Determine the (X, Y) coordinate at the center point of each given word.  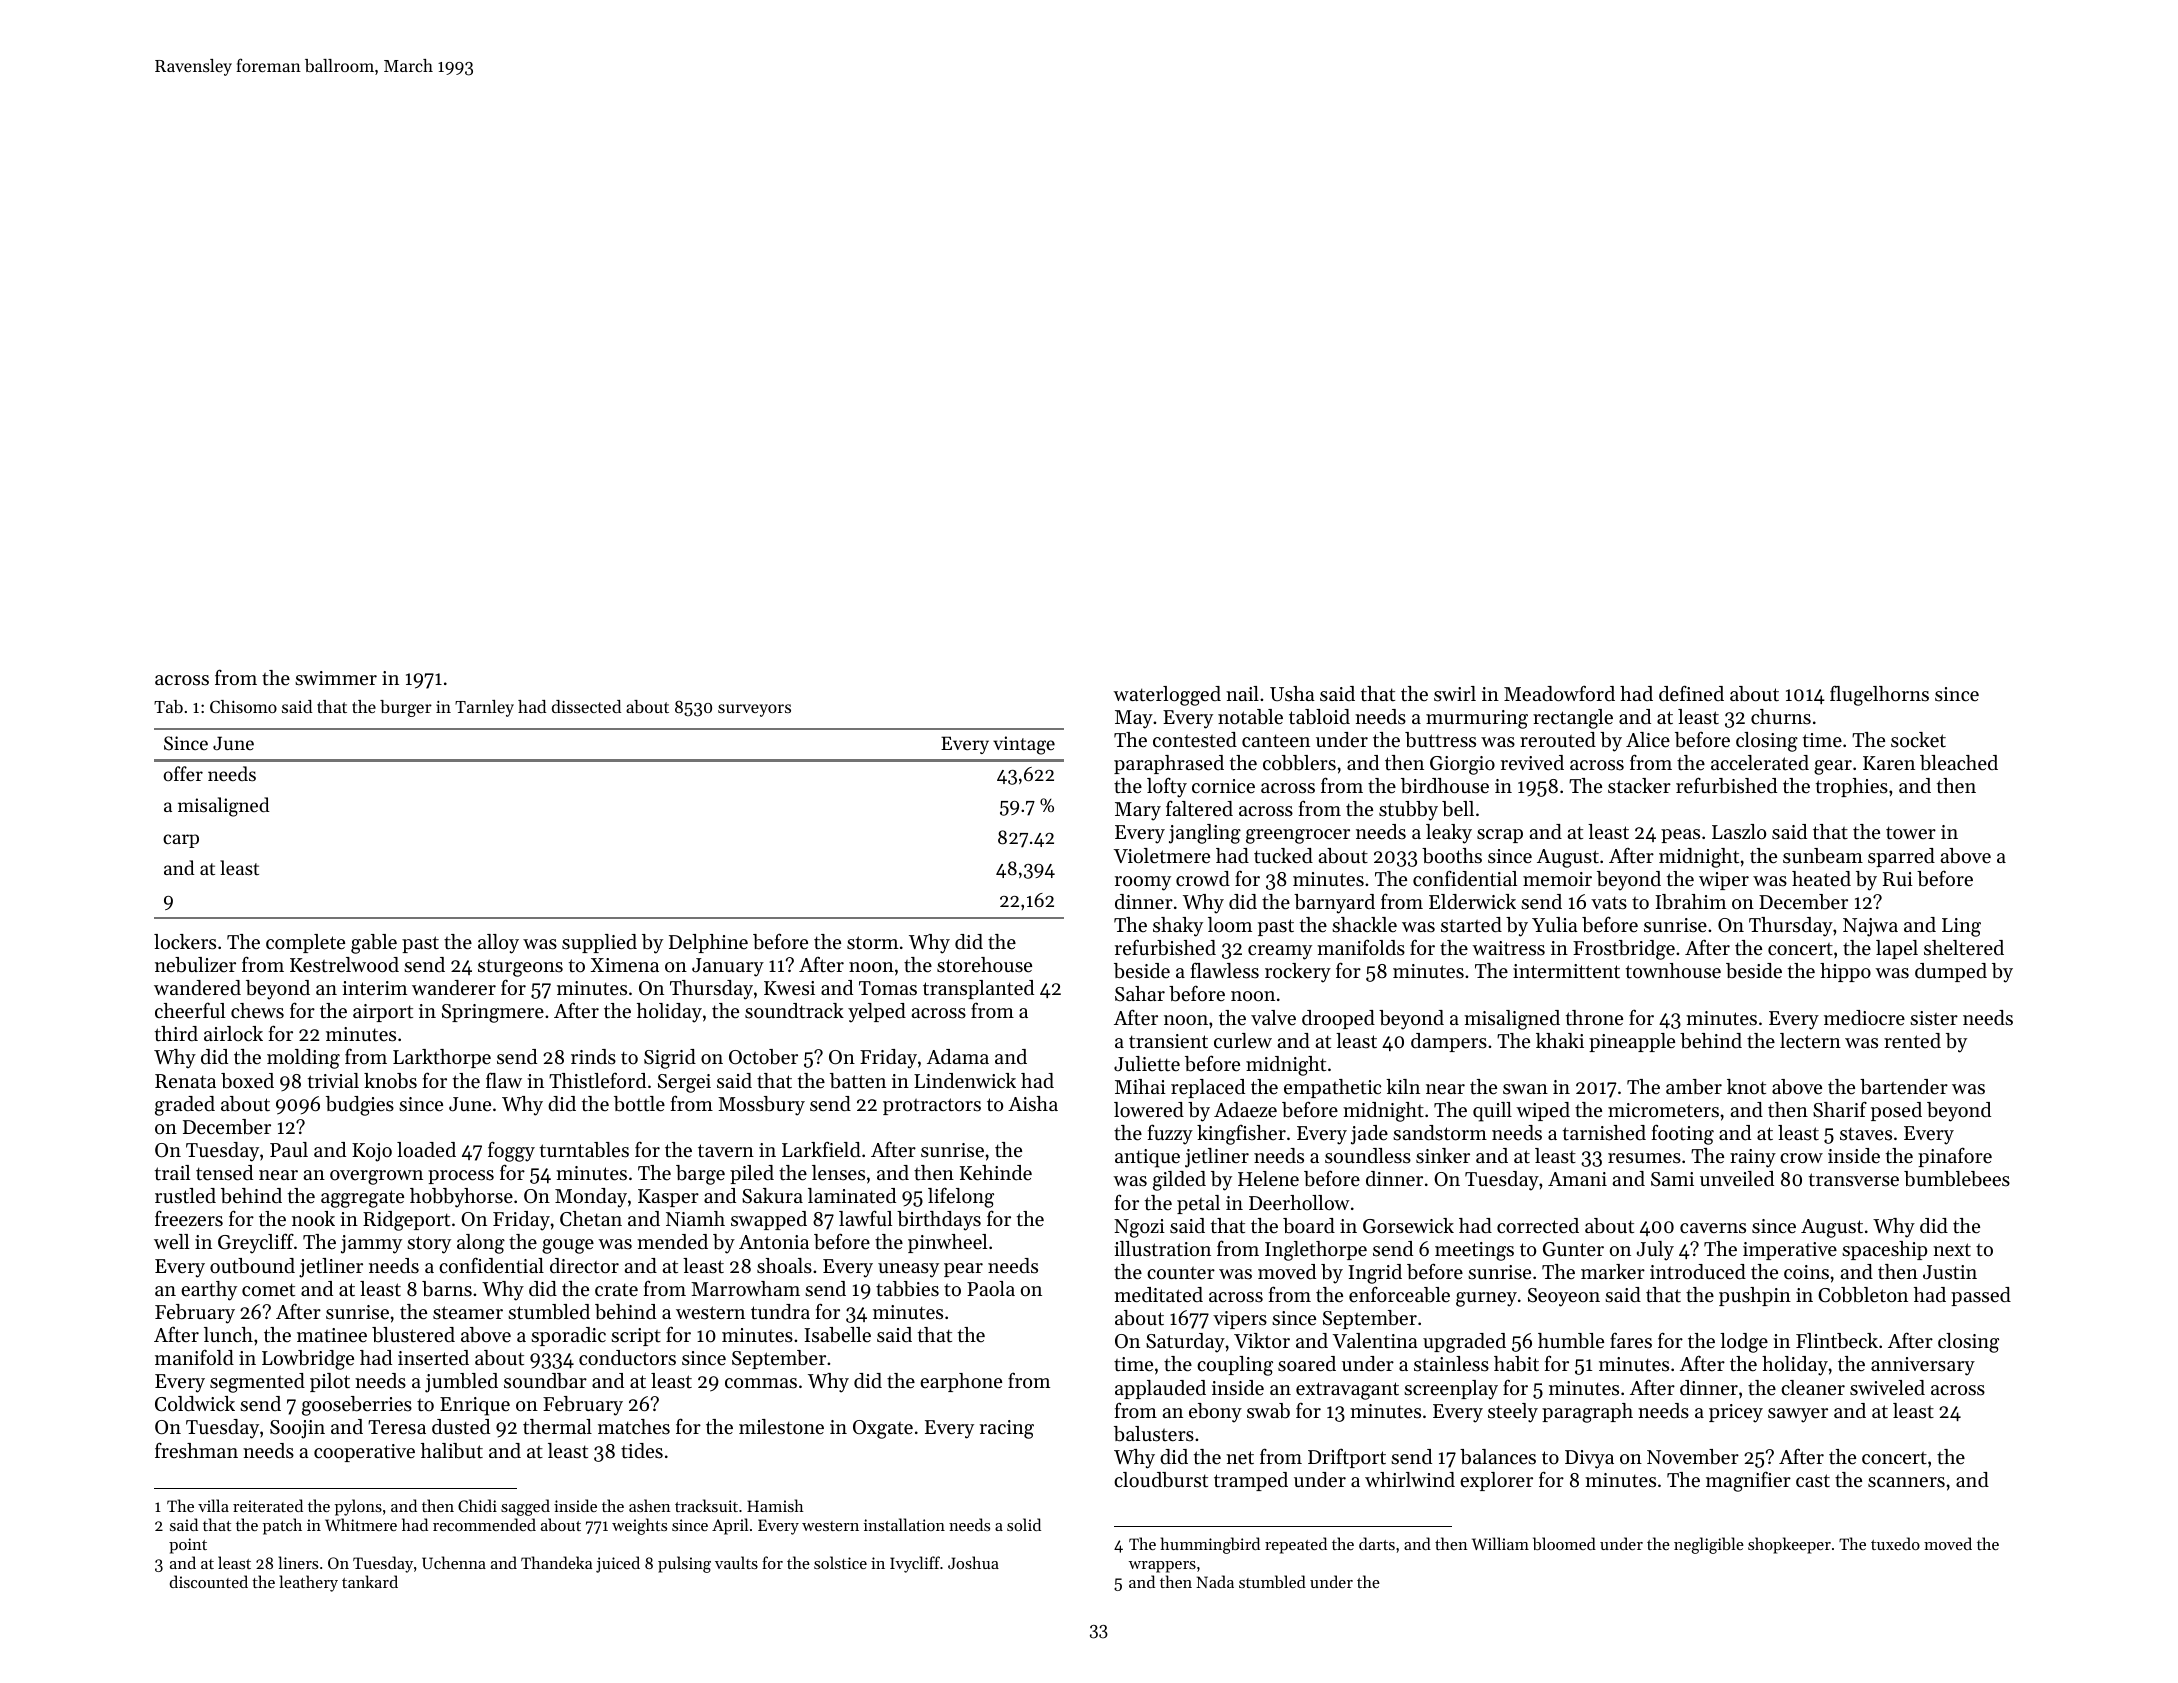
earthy (209, 1291)
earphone (961, 1382)
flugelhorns (1879, 696)
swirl (1455, 694)
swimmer (336, 678)
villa (213, 1505)
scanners (1906, 1482)
